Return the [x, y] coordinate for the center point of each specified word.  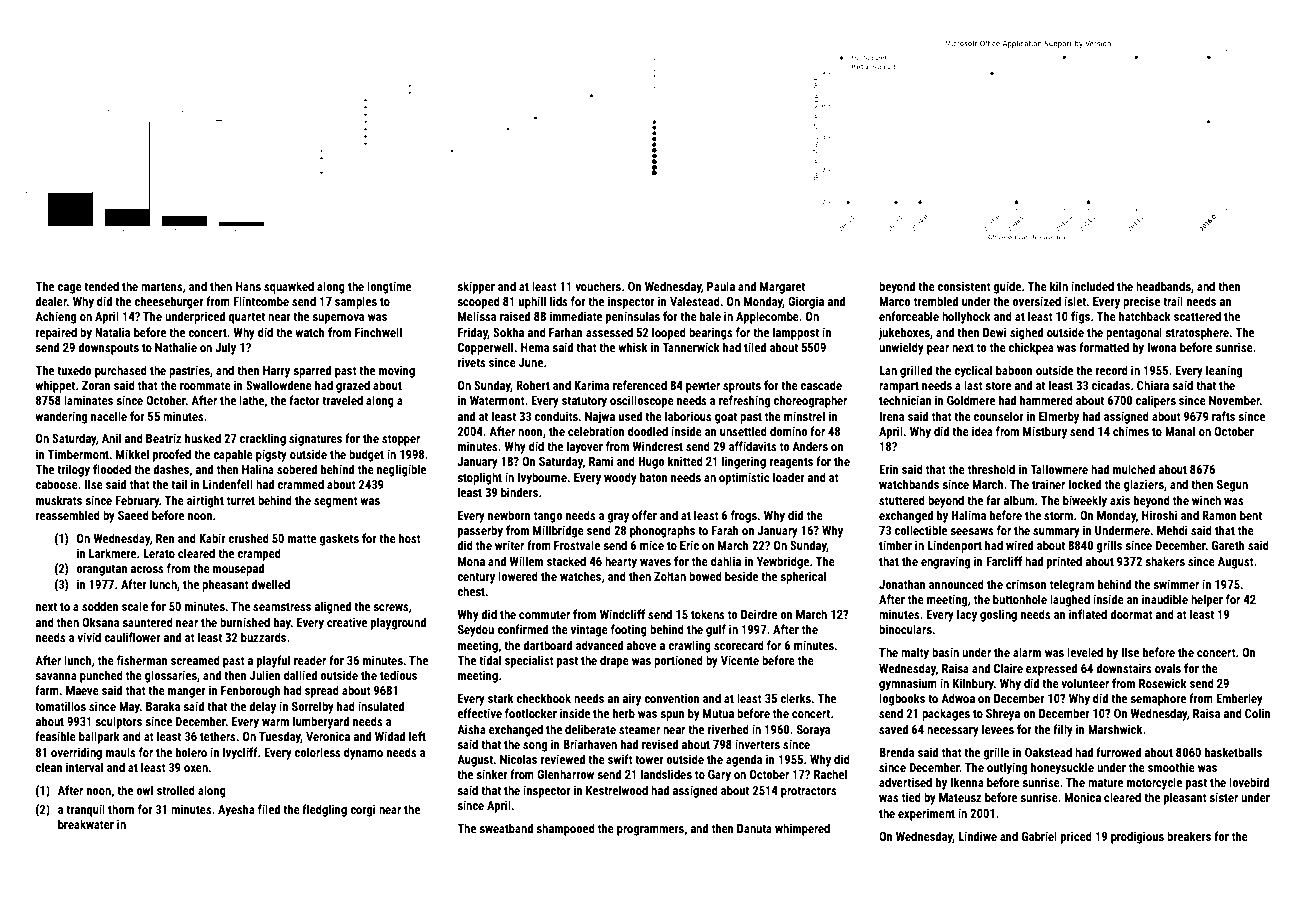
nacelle [109, 416]
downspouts [108, 348]
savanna [56, 676]
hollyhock [966, 317]
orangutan [101, 570]
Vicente [740, 660]
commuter [544, 614]
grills [1109, 546]
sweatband [506, 828]
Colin [1258, 713]
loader [789, 477]
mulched [1134, 469]
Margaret [782, 288]
